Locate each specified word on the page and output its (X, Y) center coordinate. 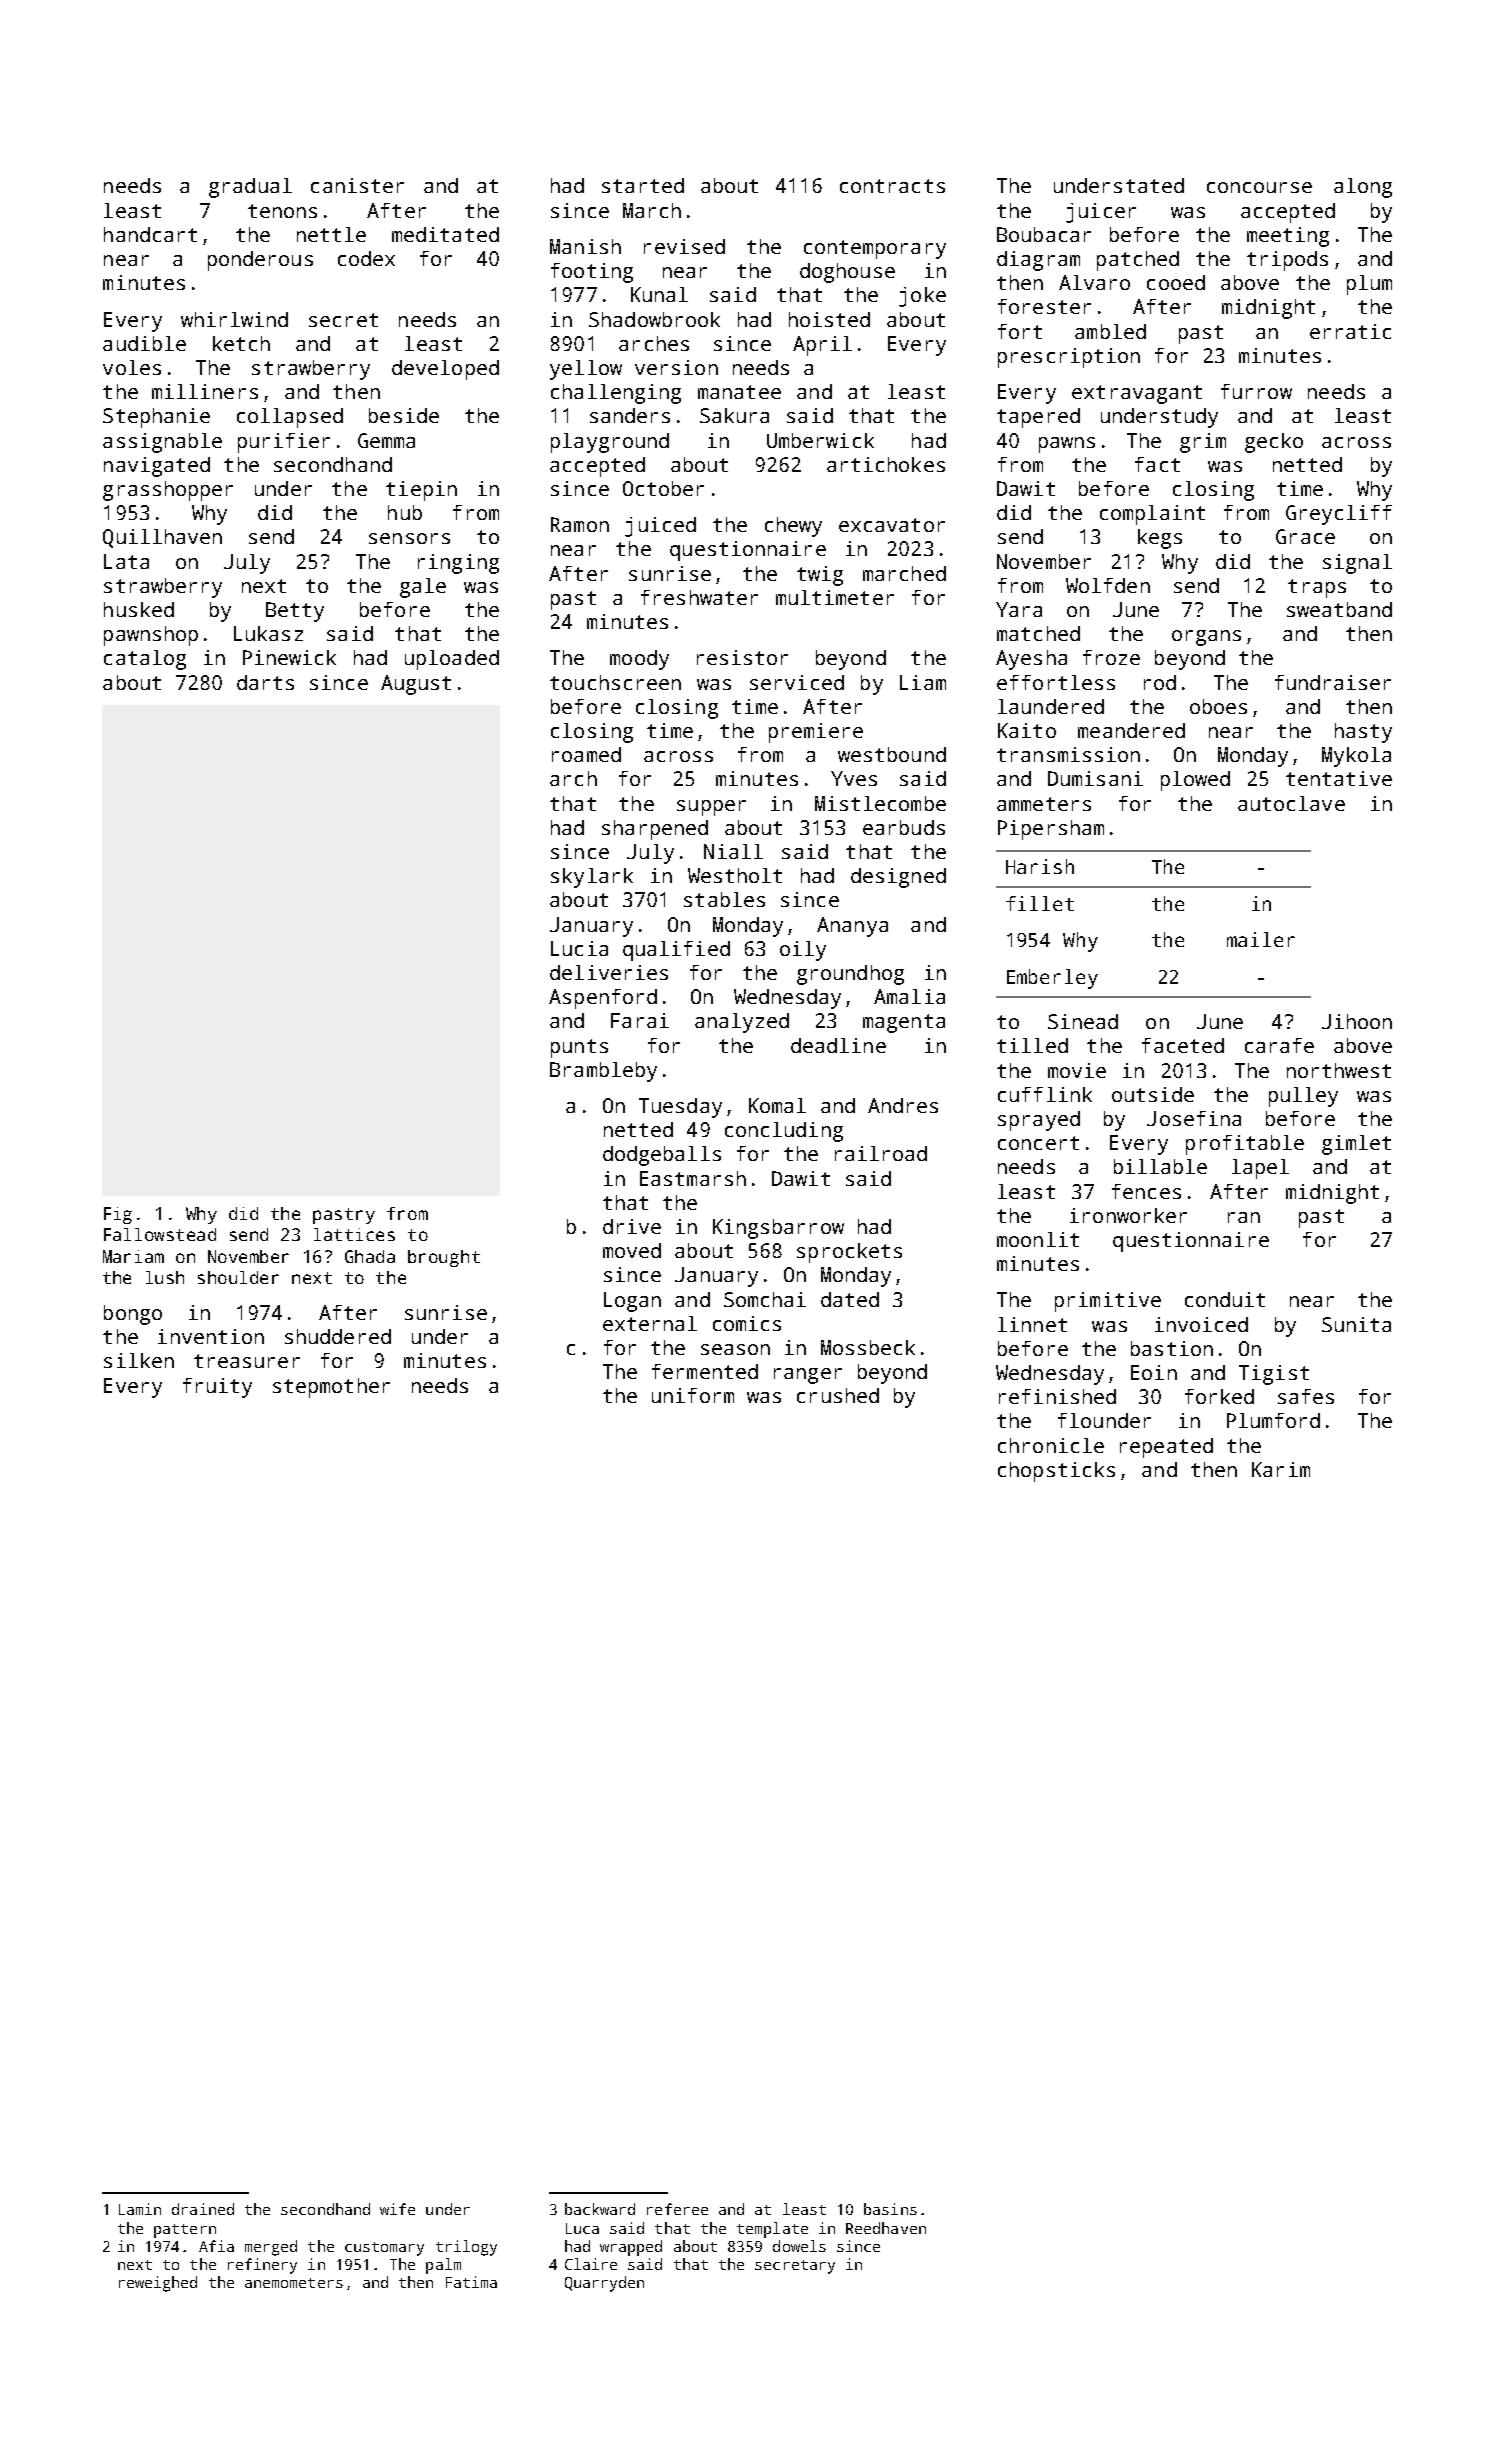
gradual (250, 188)
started (643, 185)
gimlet (1356, 1145)
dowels (799, 2246)
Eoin (1154, 1372)
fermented (705, 1371)
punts (579, 1048)
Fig (118, 1215)
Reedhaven (886, 2228)
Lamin (140, 2209)
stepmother (331, 1388)
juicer (1101, 213)
